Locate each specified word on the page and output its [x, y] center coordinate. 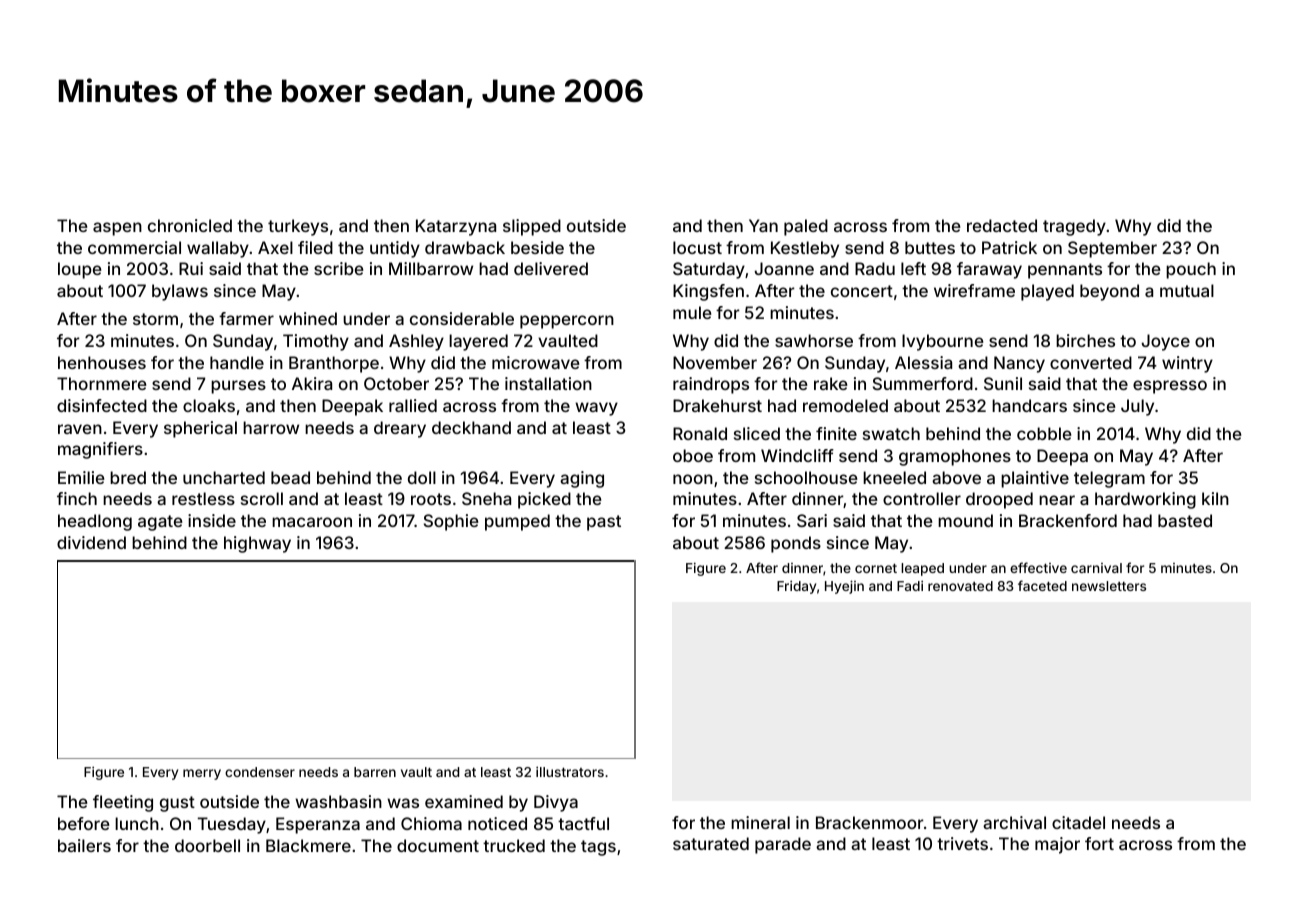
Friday [796, 587]
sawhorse [814, 340]
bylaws [180, 292]
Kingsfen [708, 292]
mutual [1187, 290]
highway [257, 544]
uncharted [224, 477]
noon [693, 479]
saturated [711, 843]
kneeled [894, 477]
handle [237, 362]
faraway [989, 270]
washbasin [338, 801]
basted [1185, 520]
